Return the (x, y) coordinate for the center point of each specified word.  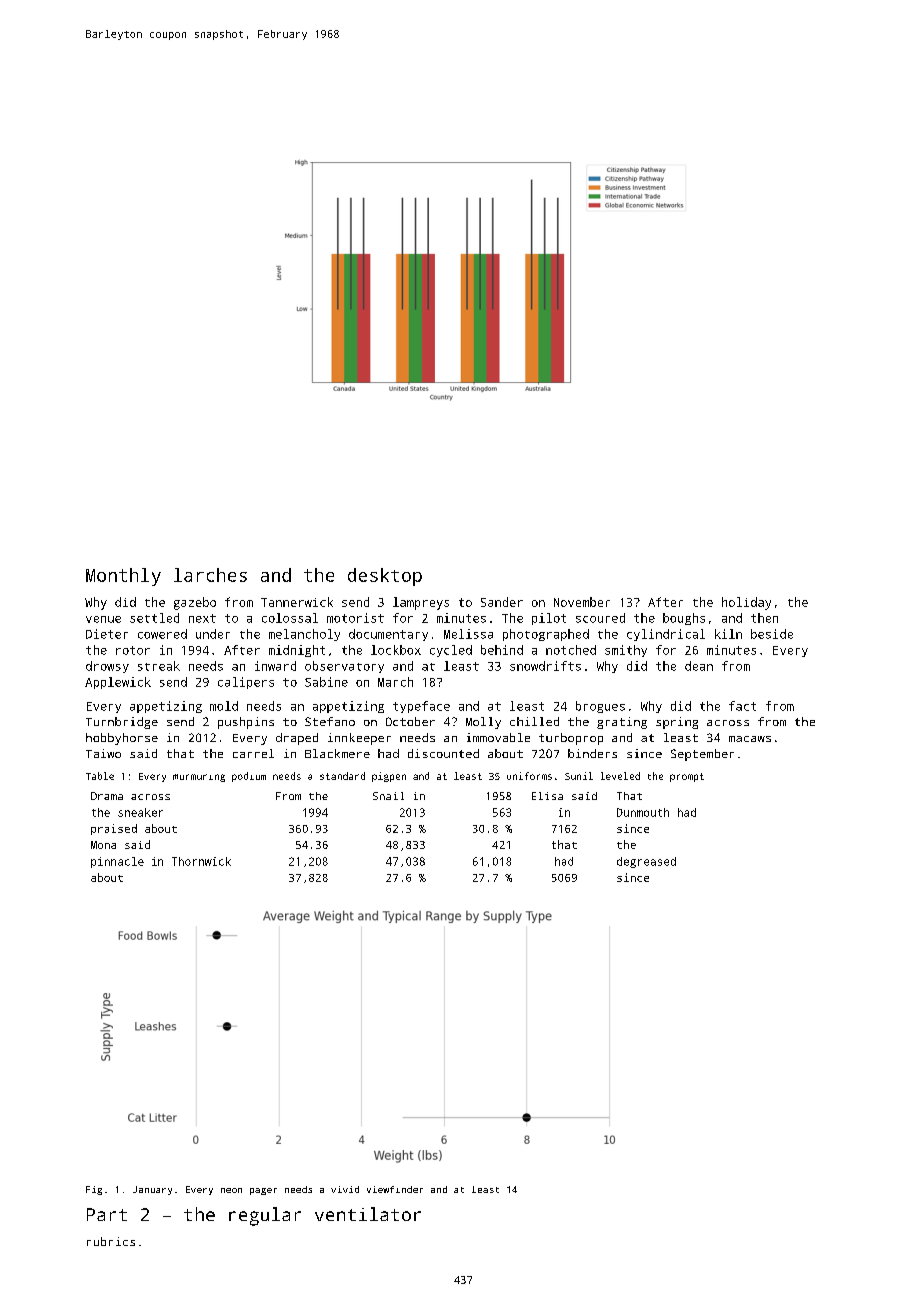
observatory (344, 667)
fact (742, 706)
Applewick (118, 683)
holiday (746, 603)
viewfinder (395, 1189)
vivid (345, 1189)
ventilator (368, 1214)
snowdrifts (545, 666)
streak (159, 666)
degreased (646, 862)
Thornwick (201, 861)
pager (263, 1191)
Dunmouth (643, 812)
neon (231, 1190)
